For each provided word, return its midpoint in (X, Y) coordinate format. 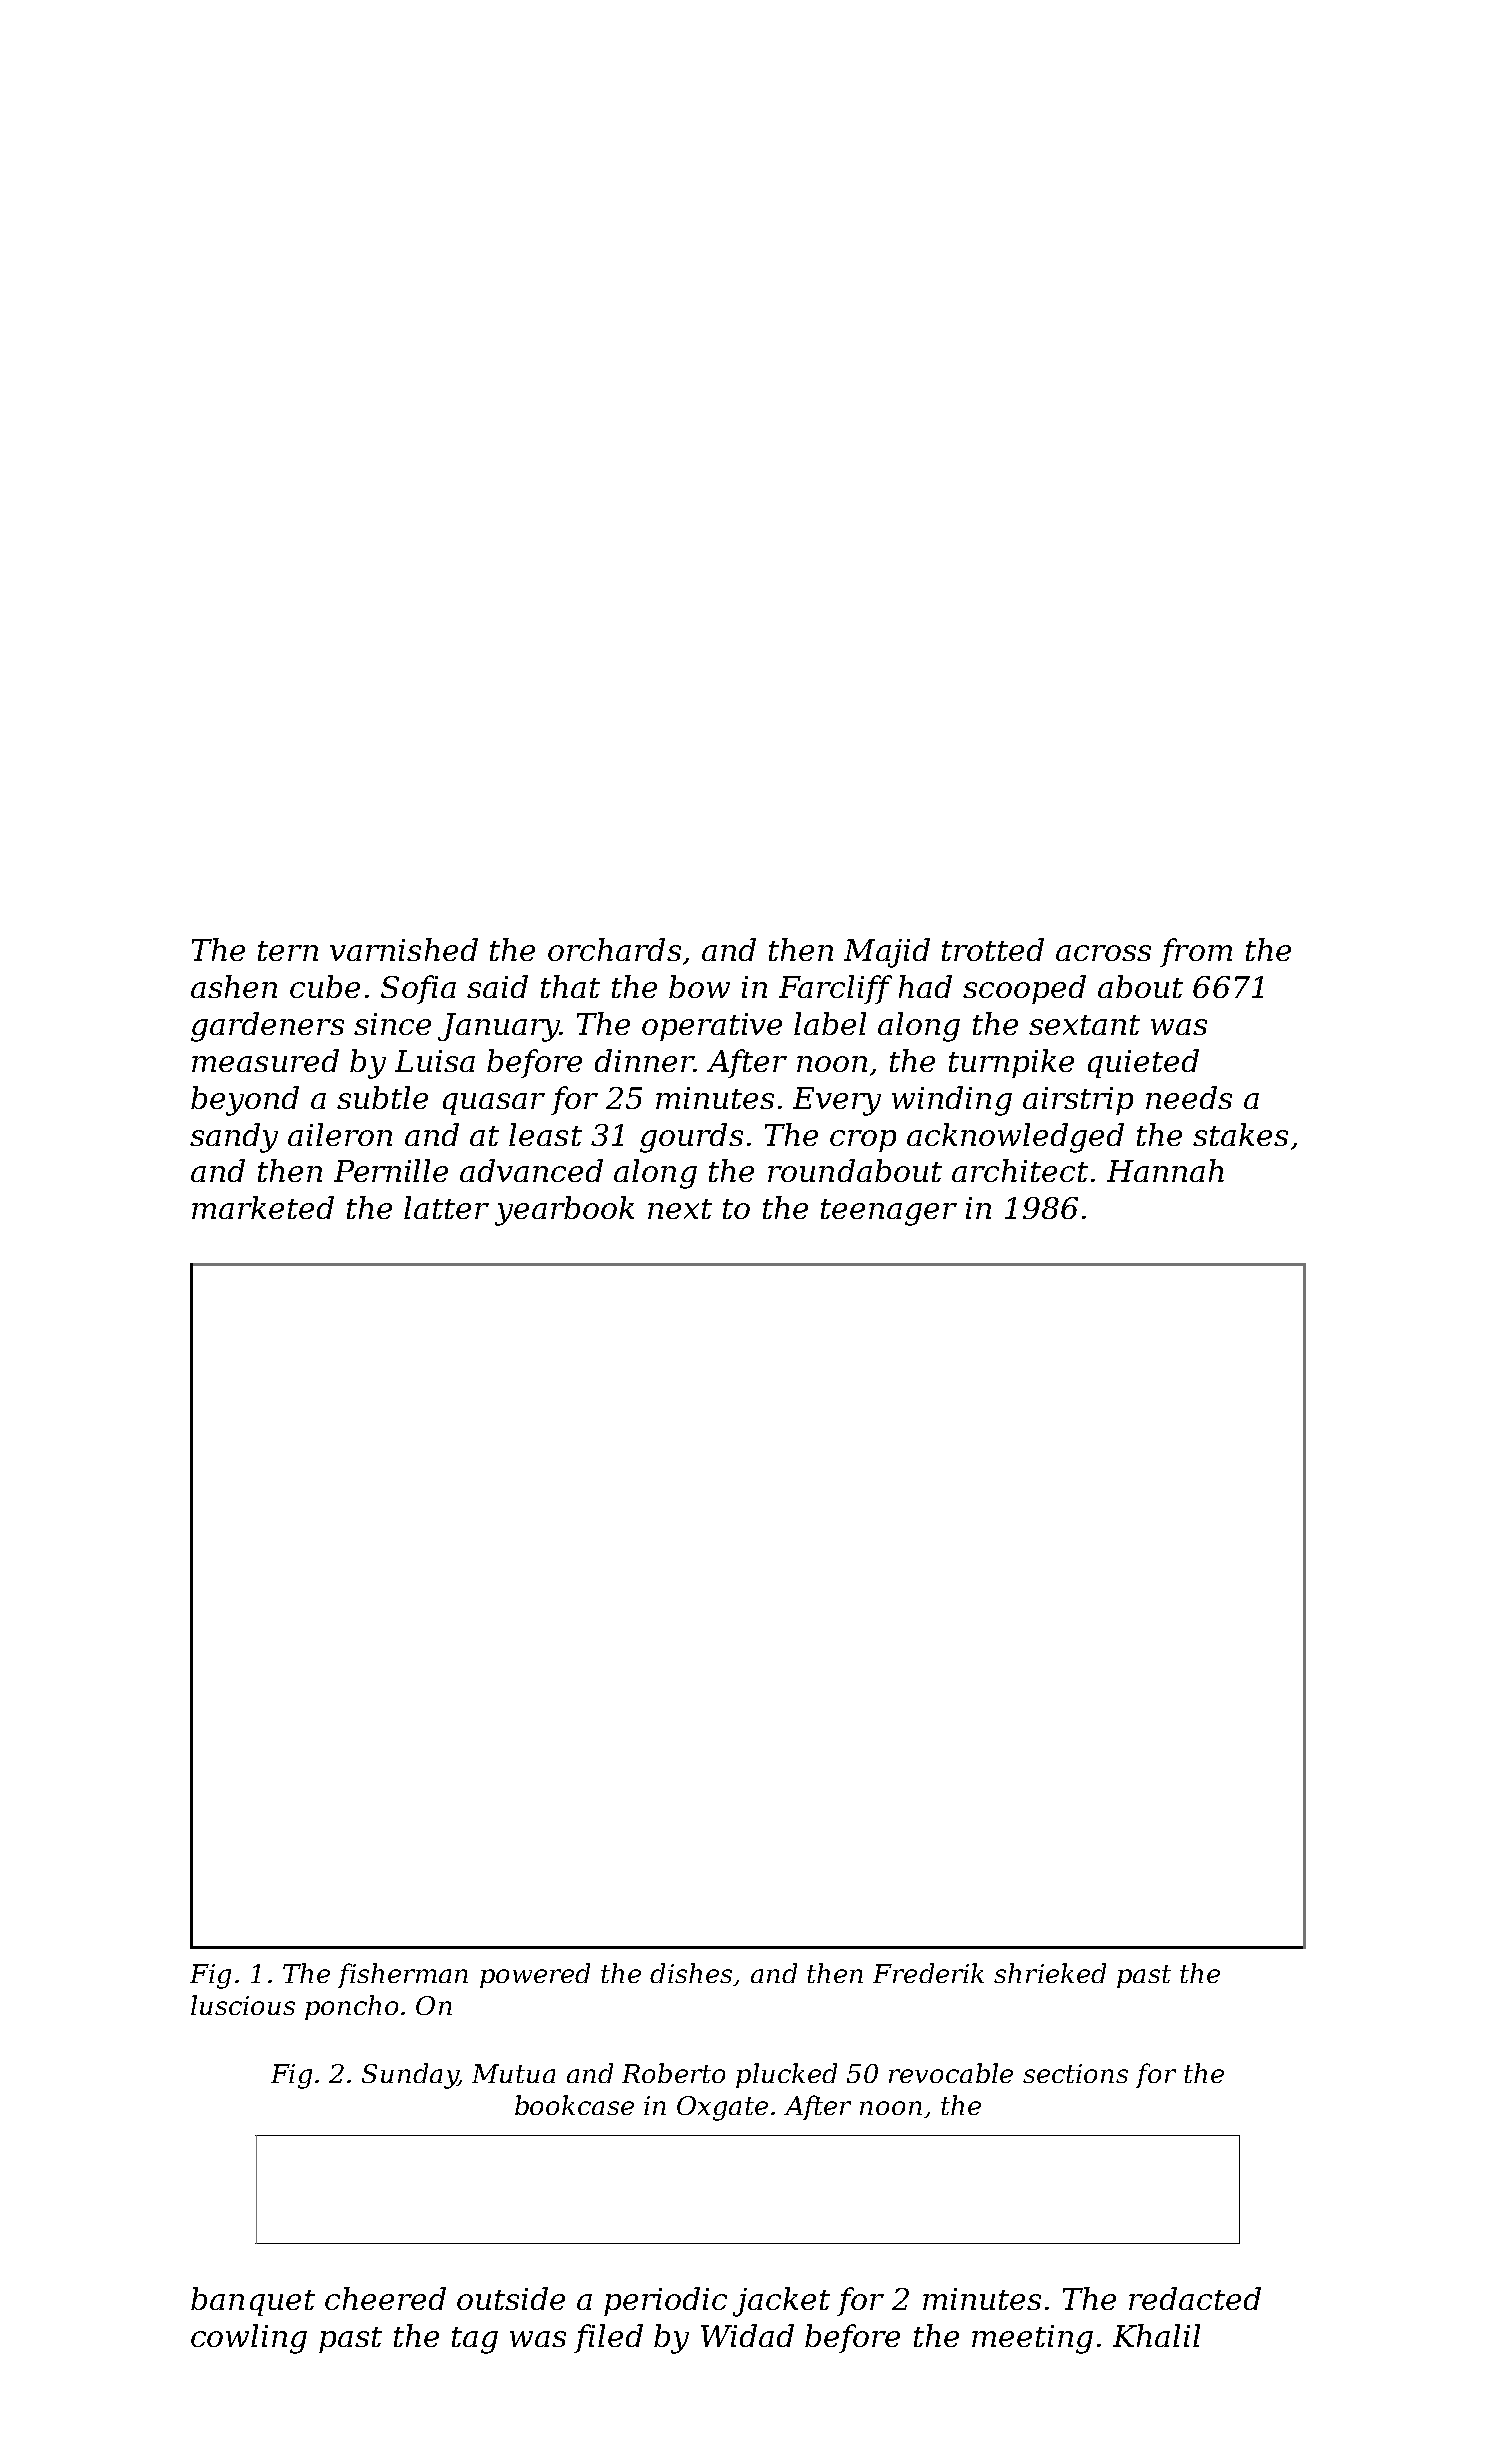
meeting (1032, 2339)
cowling (249, 2339)
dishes (691, 1973)
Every (837, 1101)
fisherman (403, 1975)
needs (1189, 1097)
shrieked (1050, 1973)
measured (265, 1060)
